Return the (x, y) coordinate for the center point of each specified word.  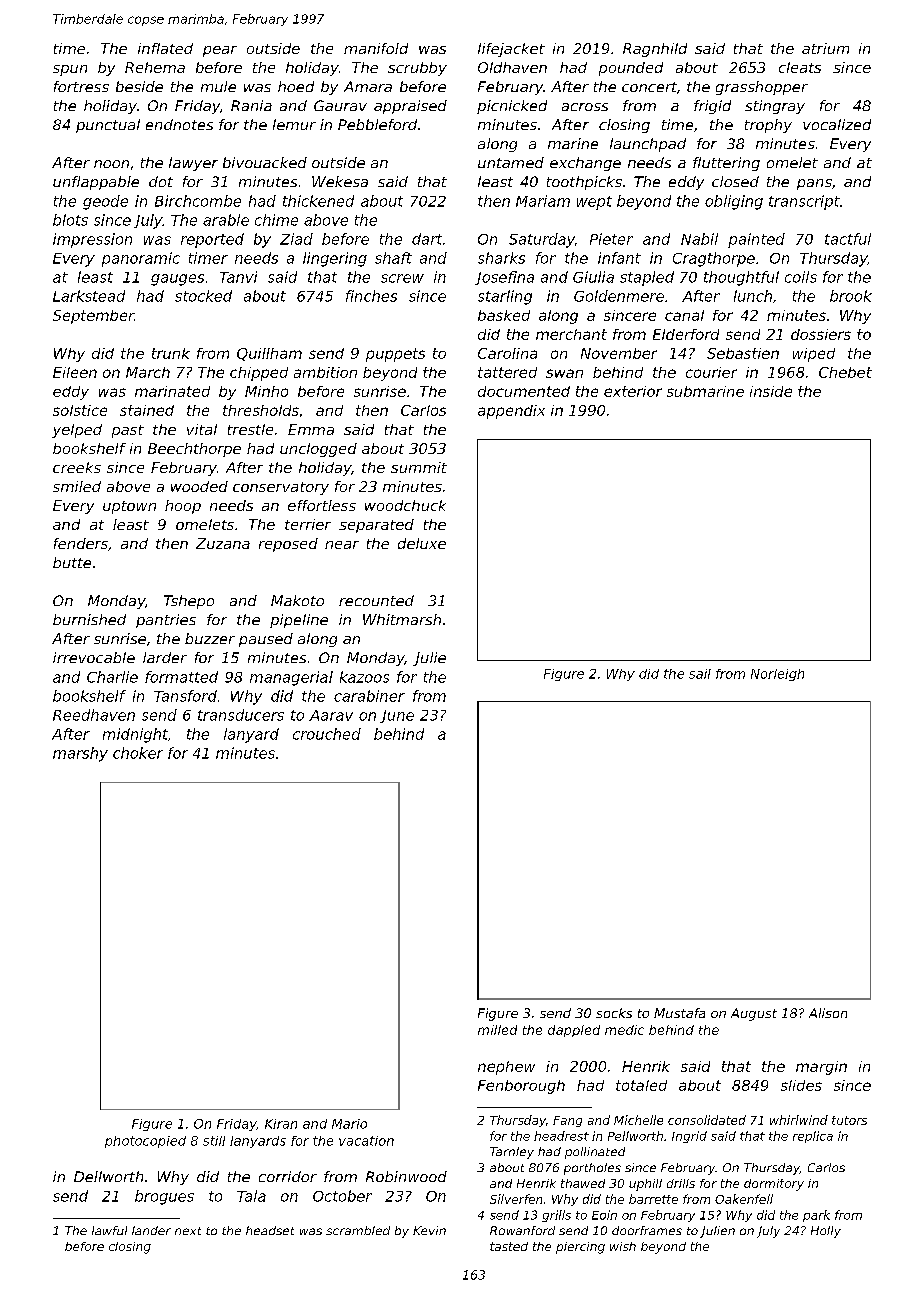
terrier (308, 524)
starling (505, 297)
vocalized (837, 124)
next (188, 1231)
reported (212, 240)
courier (711, 372)
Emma (311, 429)
